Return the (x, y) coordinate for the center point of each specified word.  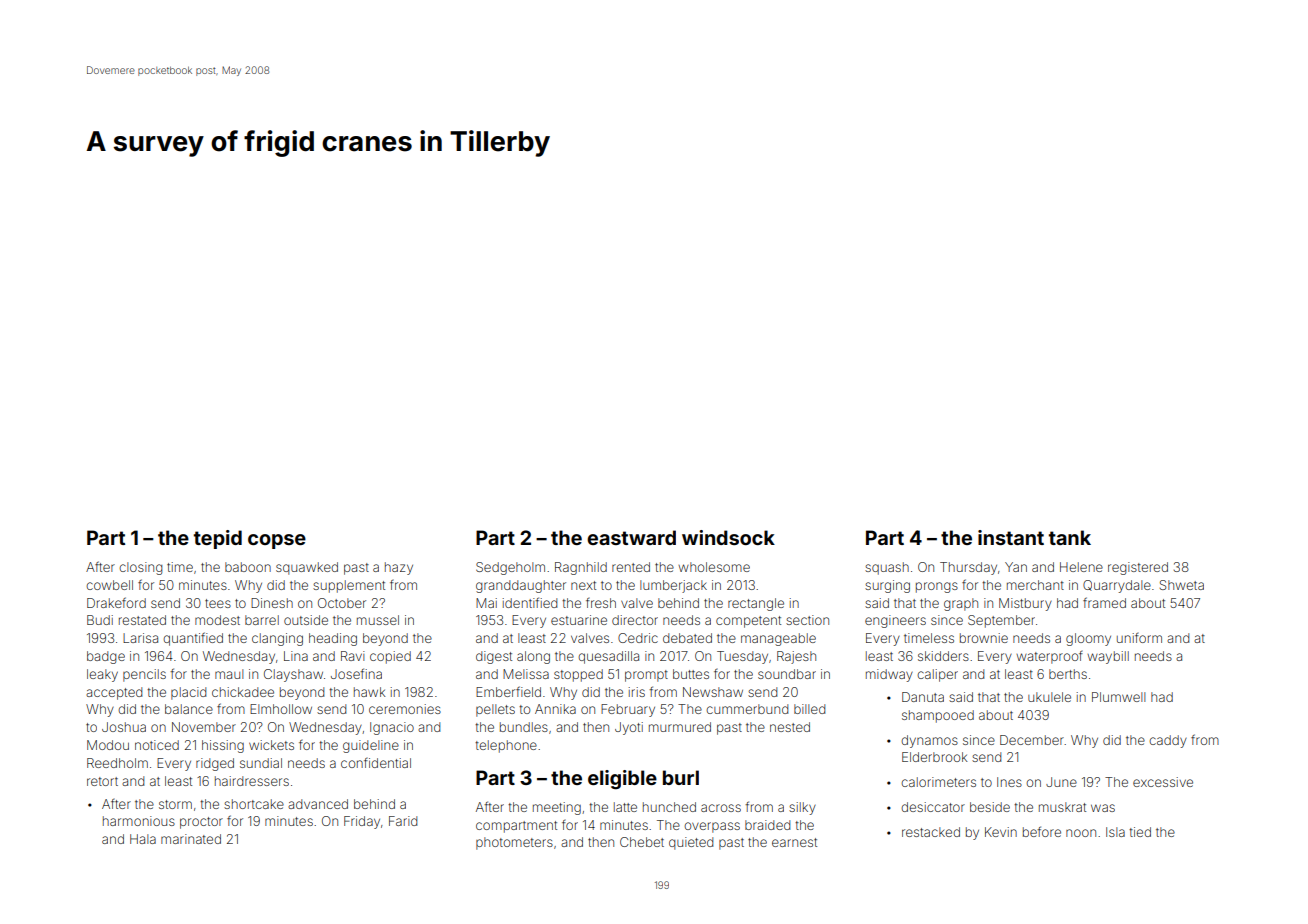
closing (140, 568)
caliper (937, 675)
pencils (144, 675)
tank (1070, 537)
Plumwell (1118, 697)
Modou (108, 745)
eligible (622, 780)
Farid (403, 821)
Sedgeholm (510, 568)
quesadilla (608, 657)
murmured (680, 727)
